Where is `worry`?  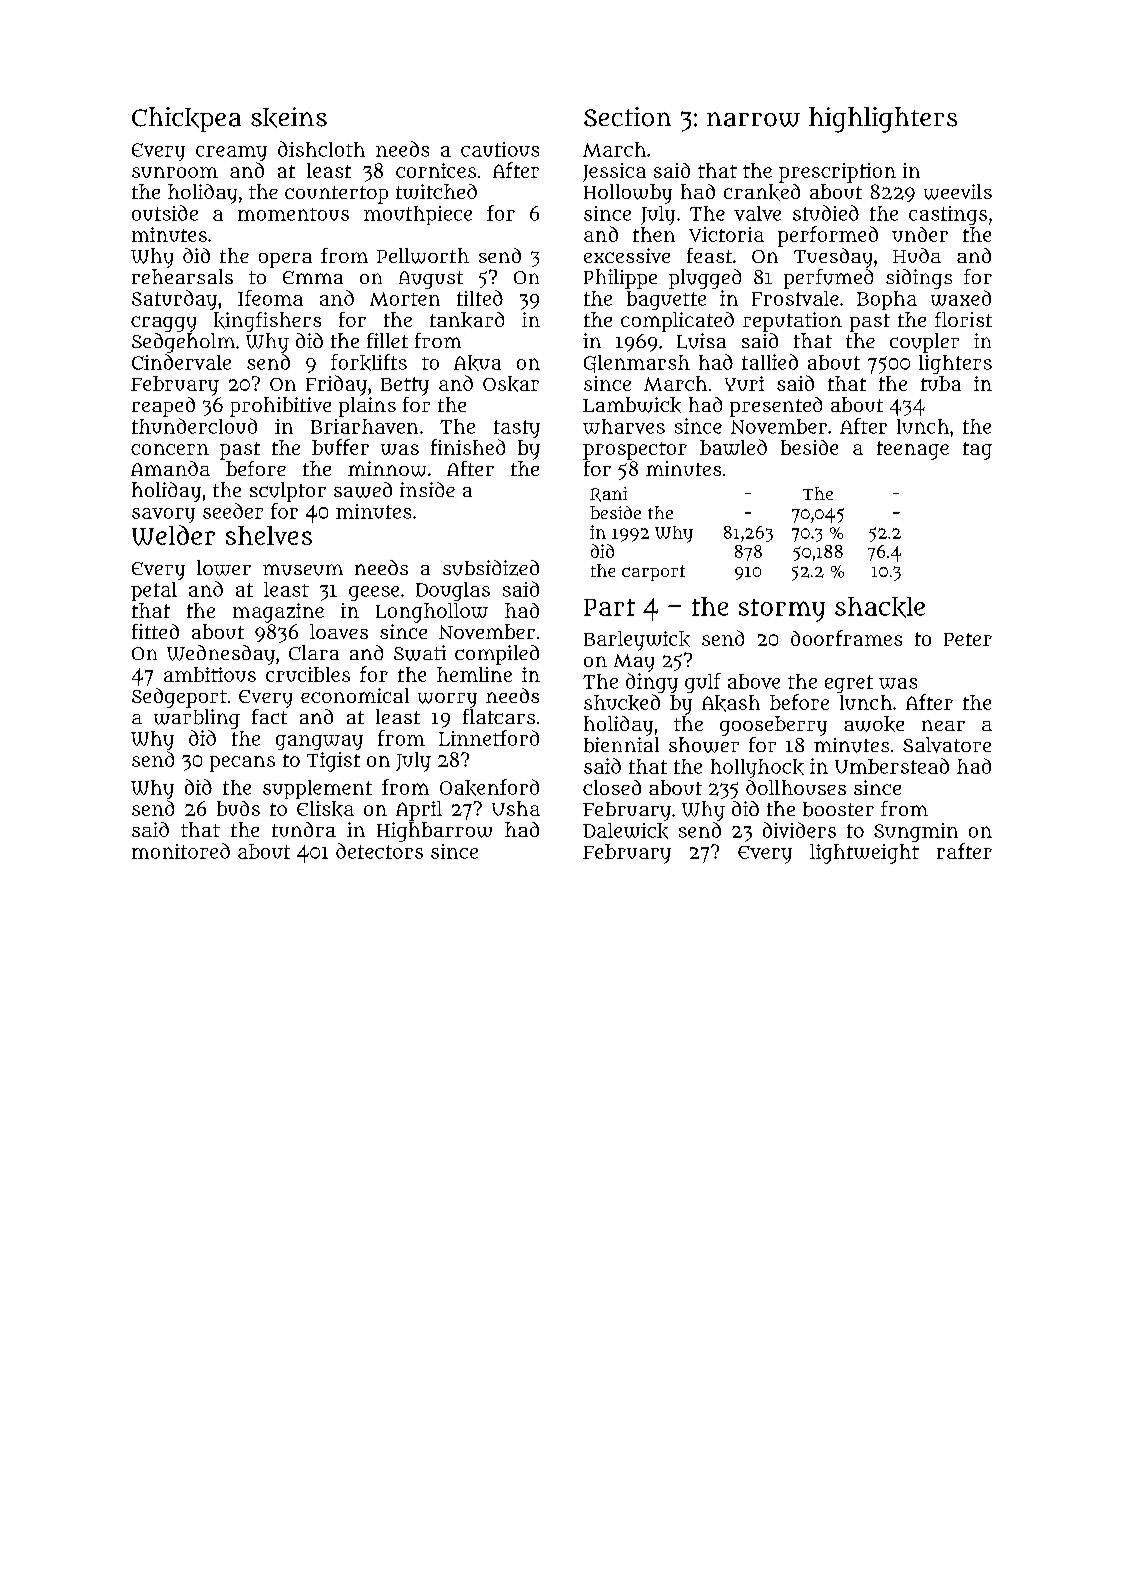
worry is located at coordinates (447, 700).
